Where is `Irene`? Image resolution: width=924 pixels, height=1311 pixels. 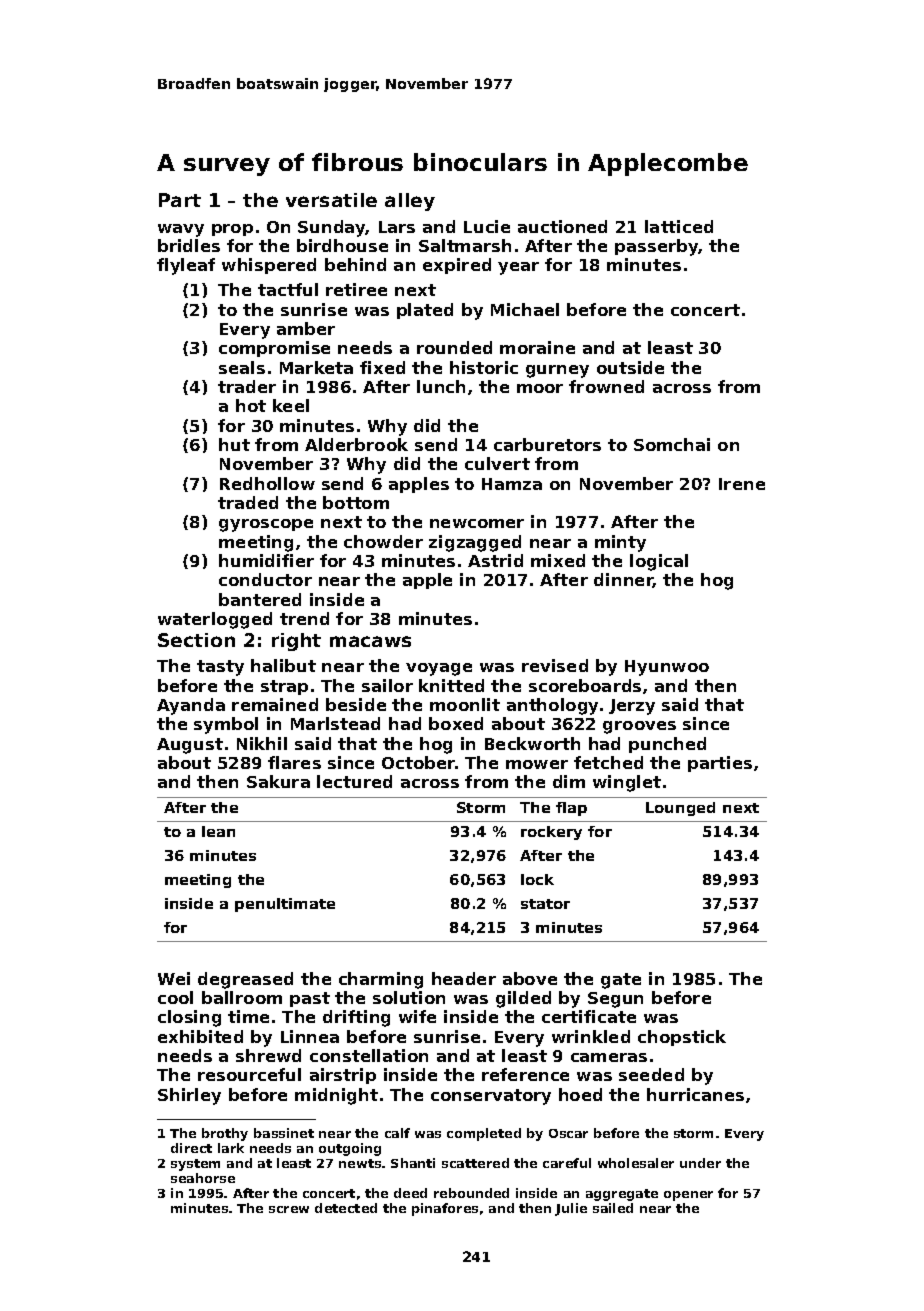
Irene is located at coordinates (742, 484).
